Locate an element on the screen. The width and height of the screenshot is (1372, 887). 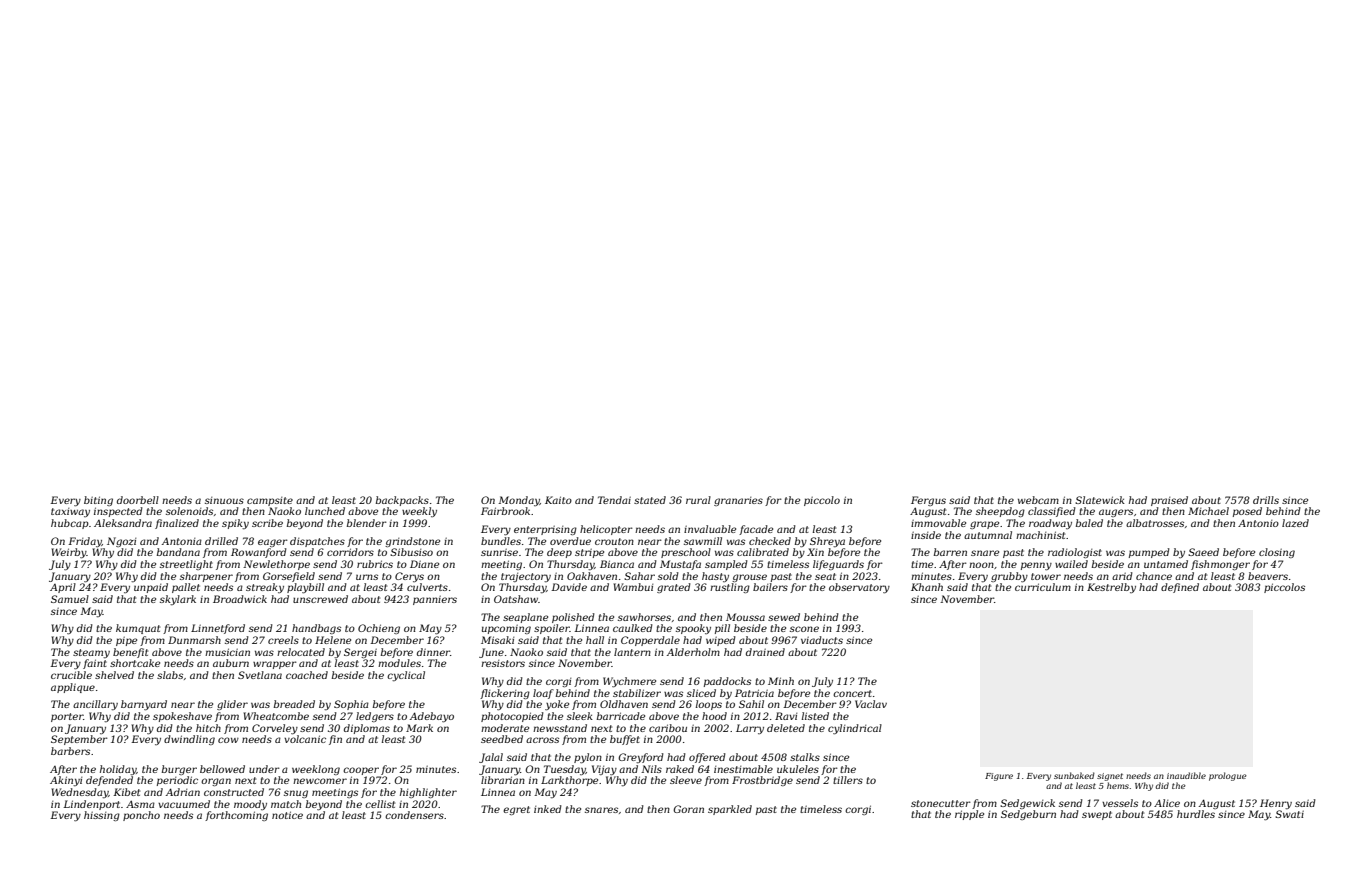
classified is located at coordinates (1052, 512).
